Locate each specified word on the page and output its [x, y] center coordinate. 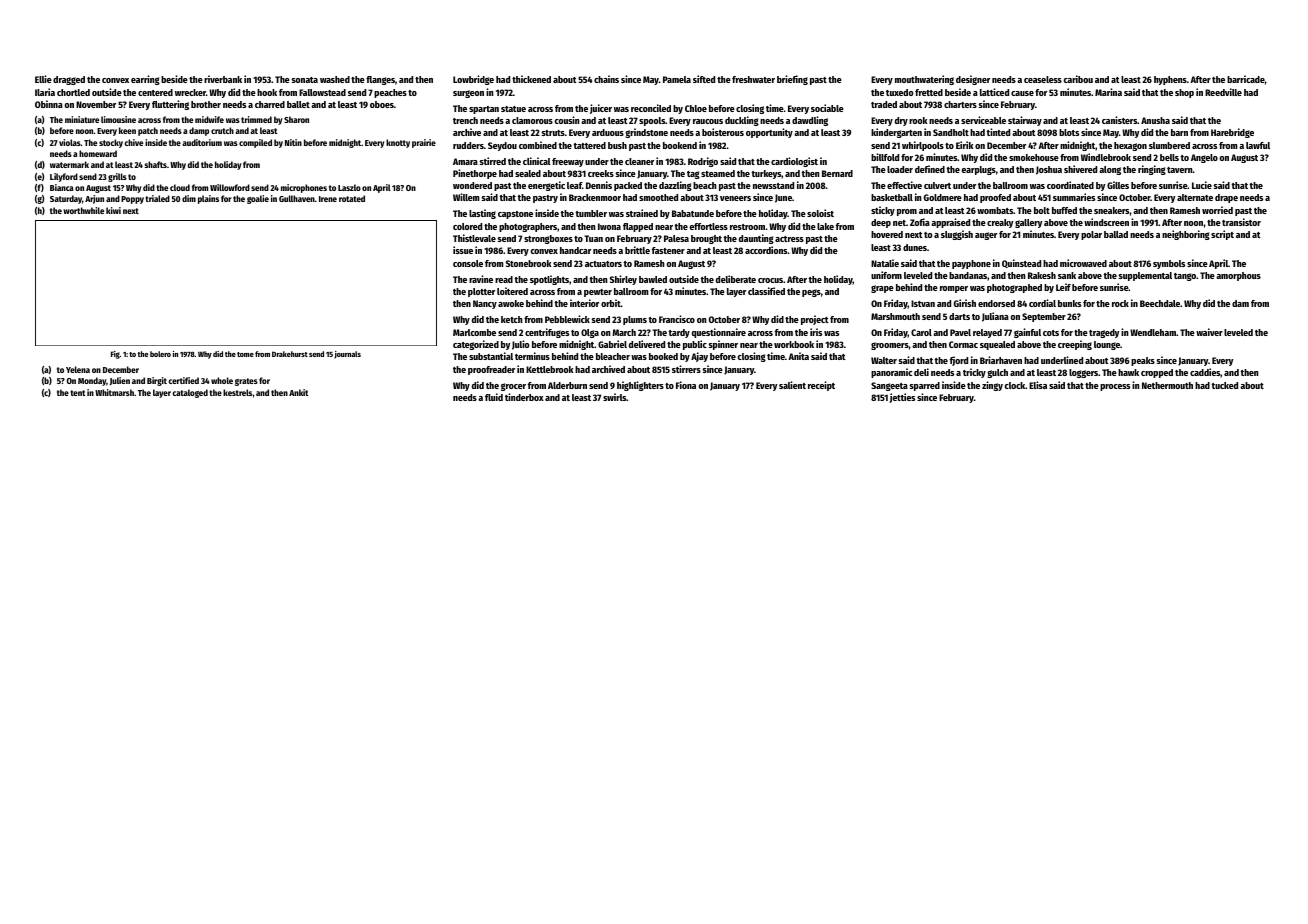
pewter [598, 293]
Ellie [43, 79]
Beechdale [1160, 303]
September [1044, 317]
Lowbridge [473, 80]
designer [973, 80]
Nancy [485, 304]
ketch [512, 319]
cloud [180, 187]
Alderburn [567, 385]
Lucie [1202, 185]
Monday [92, 381]
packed [628, 186]
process [1115, 387]
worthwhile [83, 210]
